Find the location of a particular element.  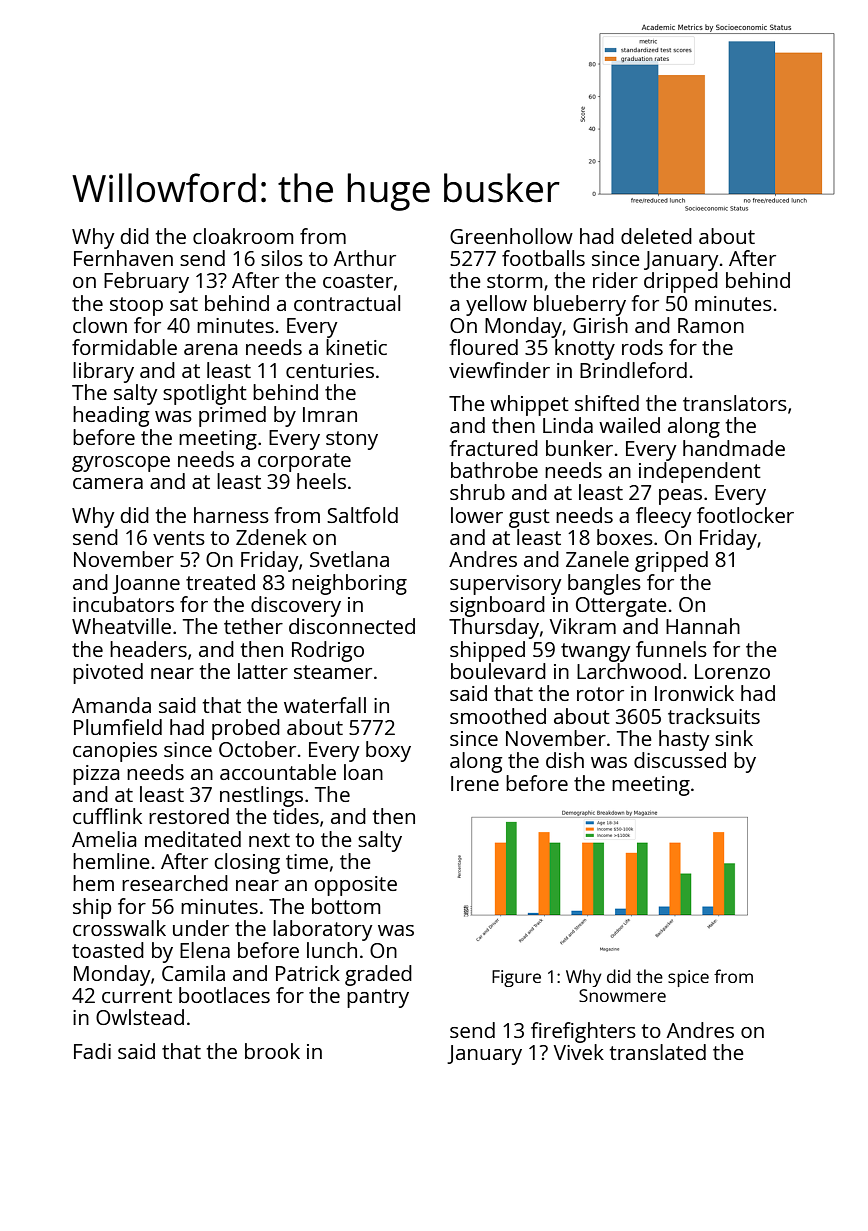

Fadi is located at coordinates (92, 1051).
